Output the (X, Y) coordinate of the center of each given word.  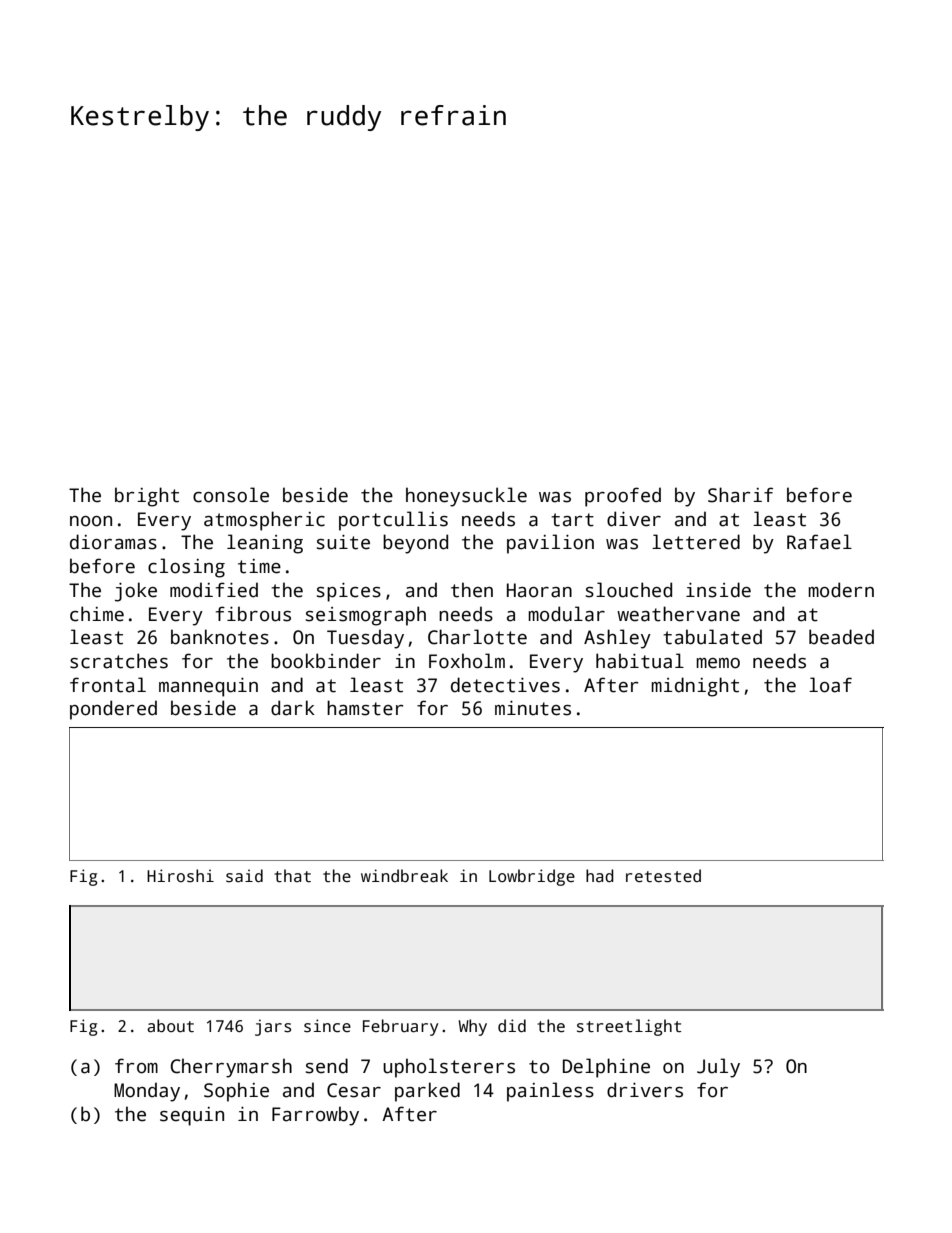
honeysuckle (466, 497)
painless (550, 1092)
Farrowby (315, 1116)
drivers (645, 1090)
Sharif (740, 495)
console (231, 495)
